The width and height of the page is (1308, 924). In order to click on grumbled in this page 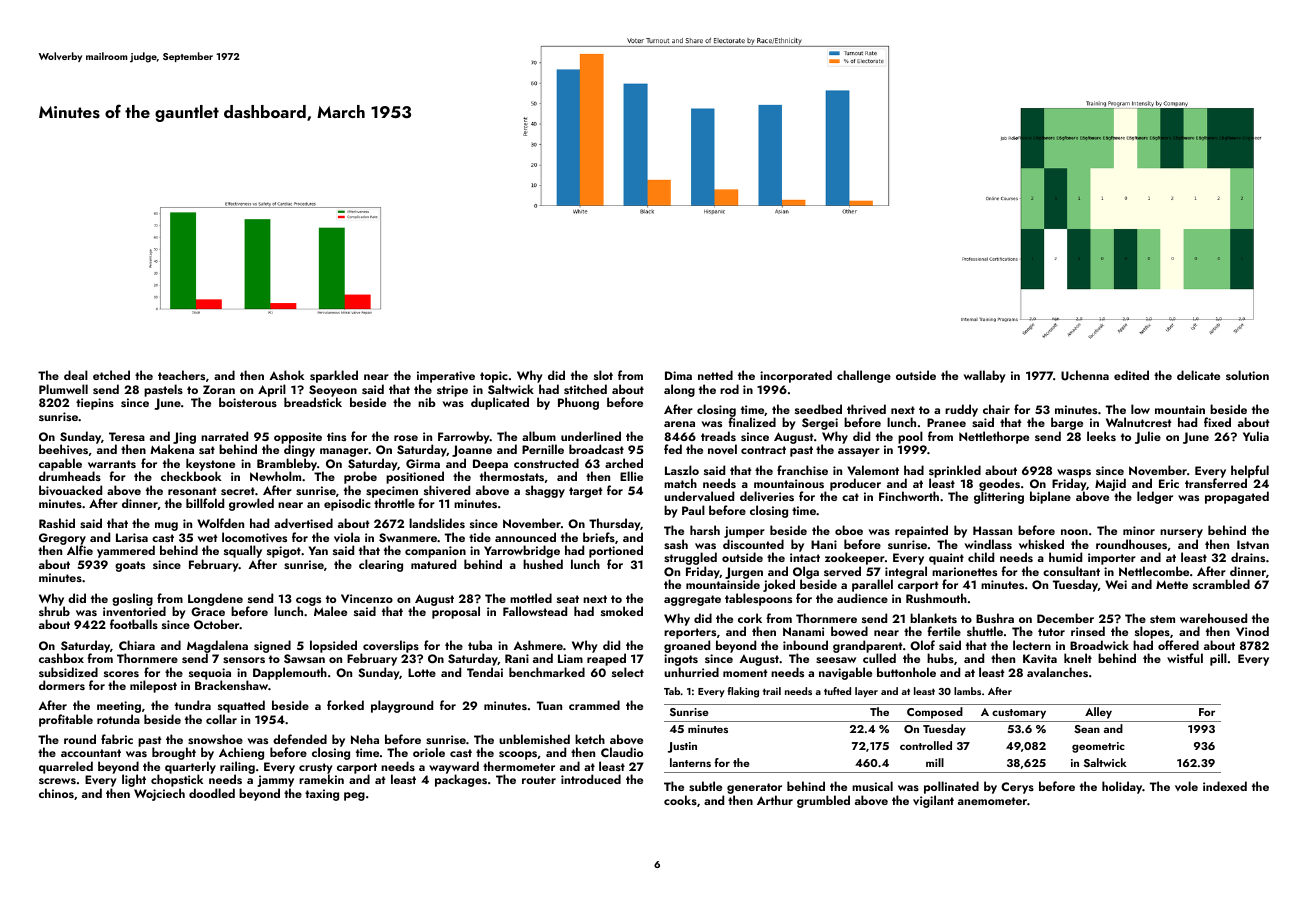, I will do `click(823, 801)`.
